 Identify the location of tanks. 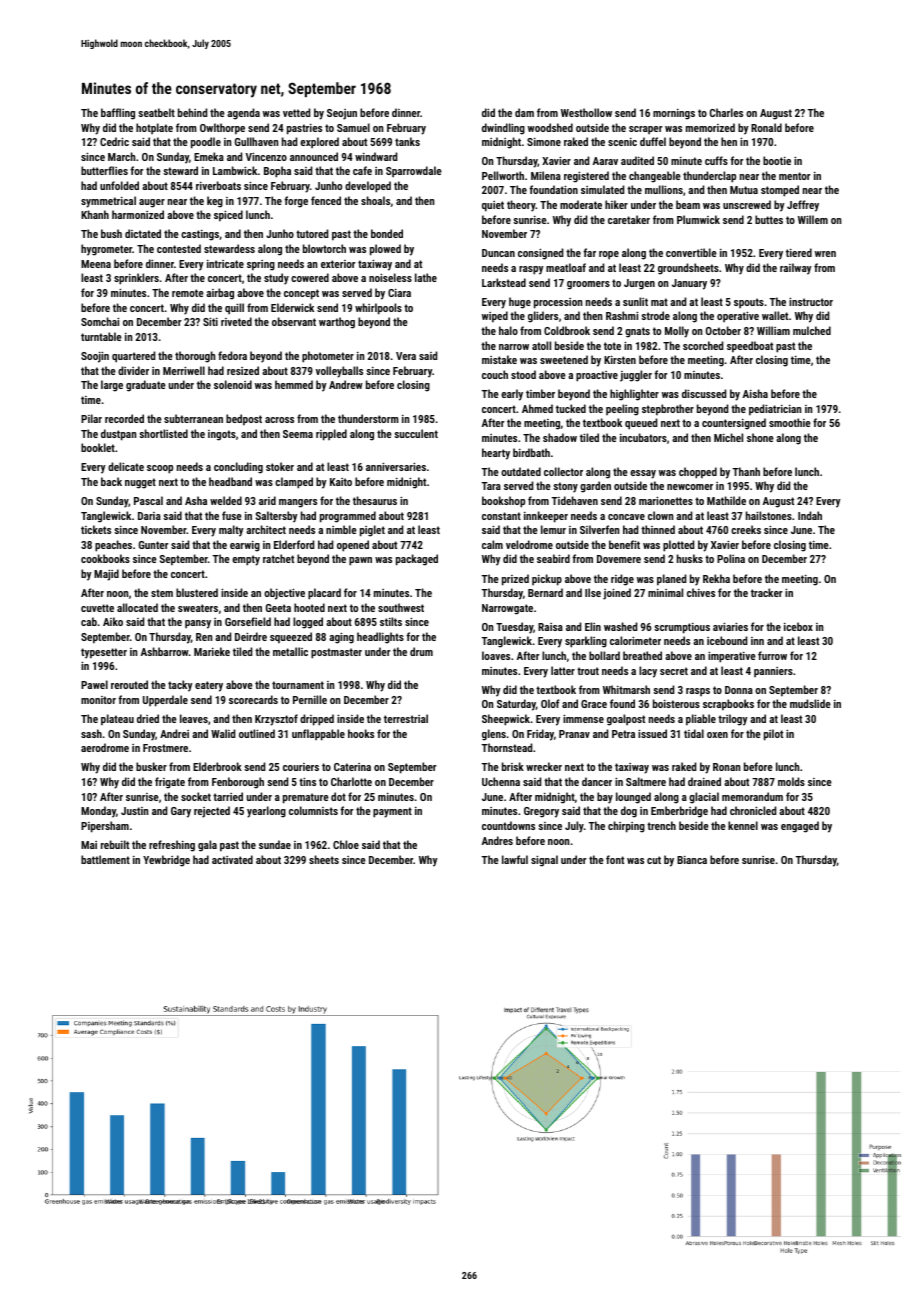
(407, 141).
